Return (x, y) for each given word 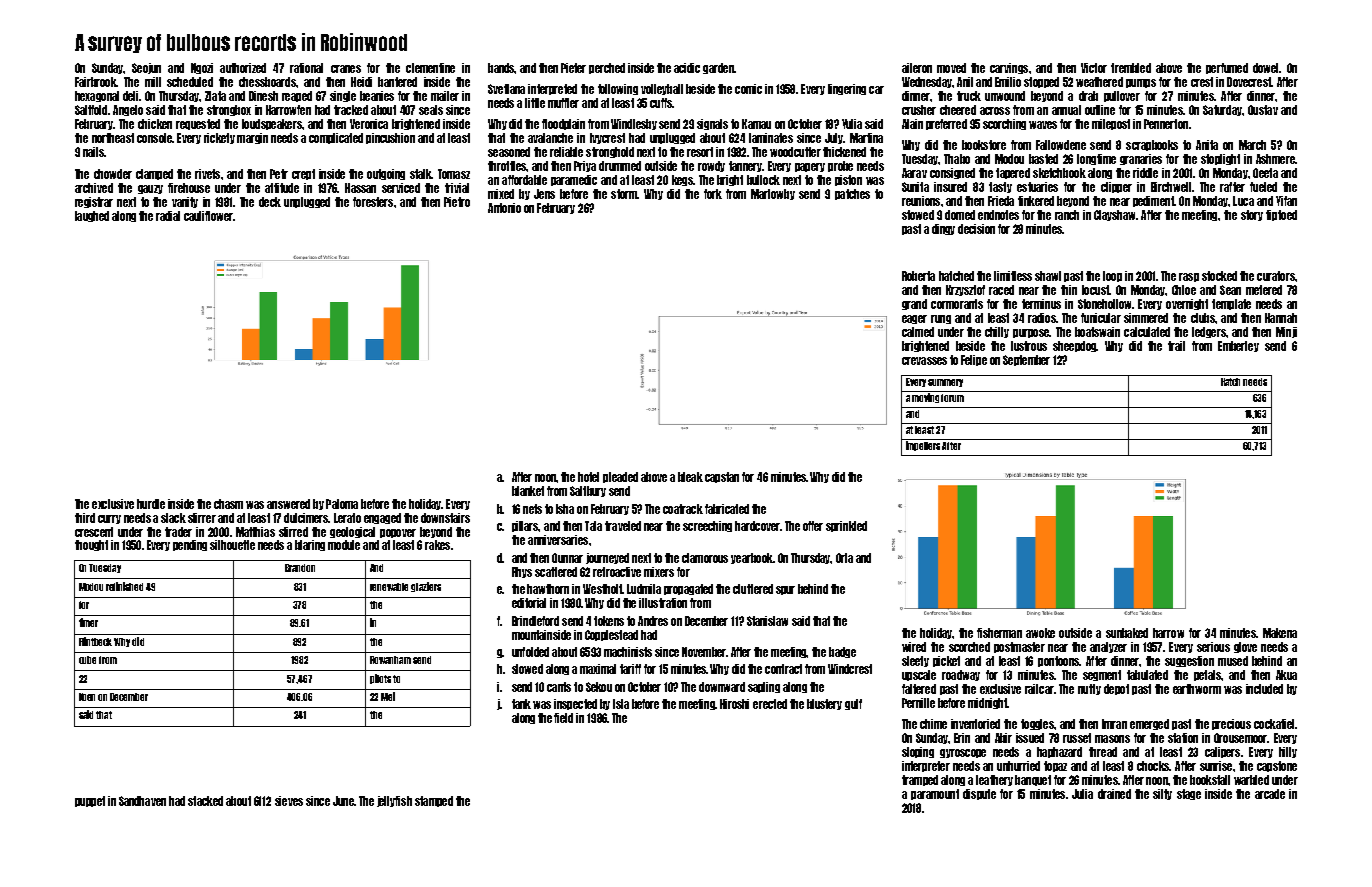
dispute (979, 794)
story (1252, 215)
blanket (528, 491)
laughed (92, 216)
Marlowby (773, 194)
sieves (289, 801)
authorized (243, 68)
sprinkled (846, 526)
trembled (1131, 68)
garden (718, 68)
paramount (935, 794)
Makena (1280, 633)
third (85, 518)
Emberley (1238, 346)
